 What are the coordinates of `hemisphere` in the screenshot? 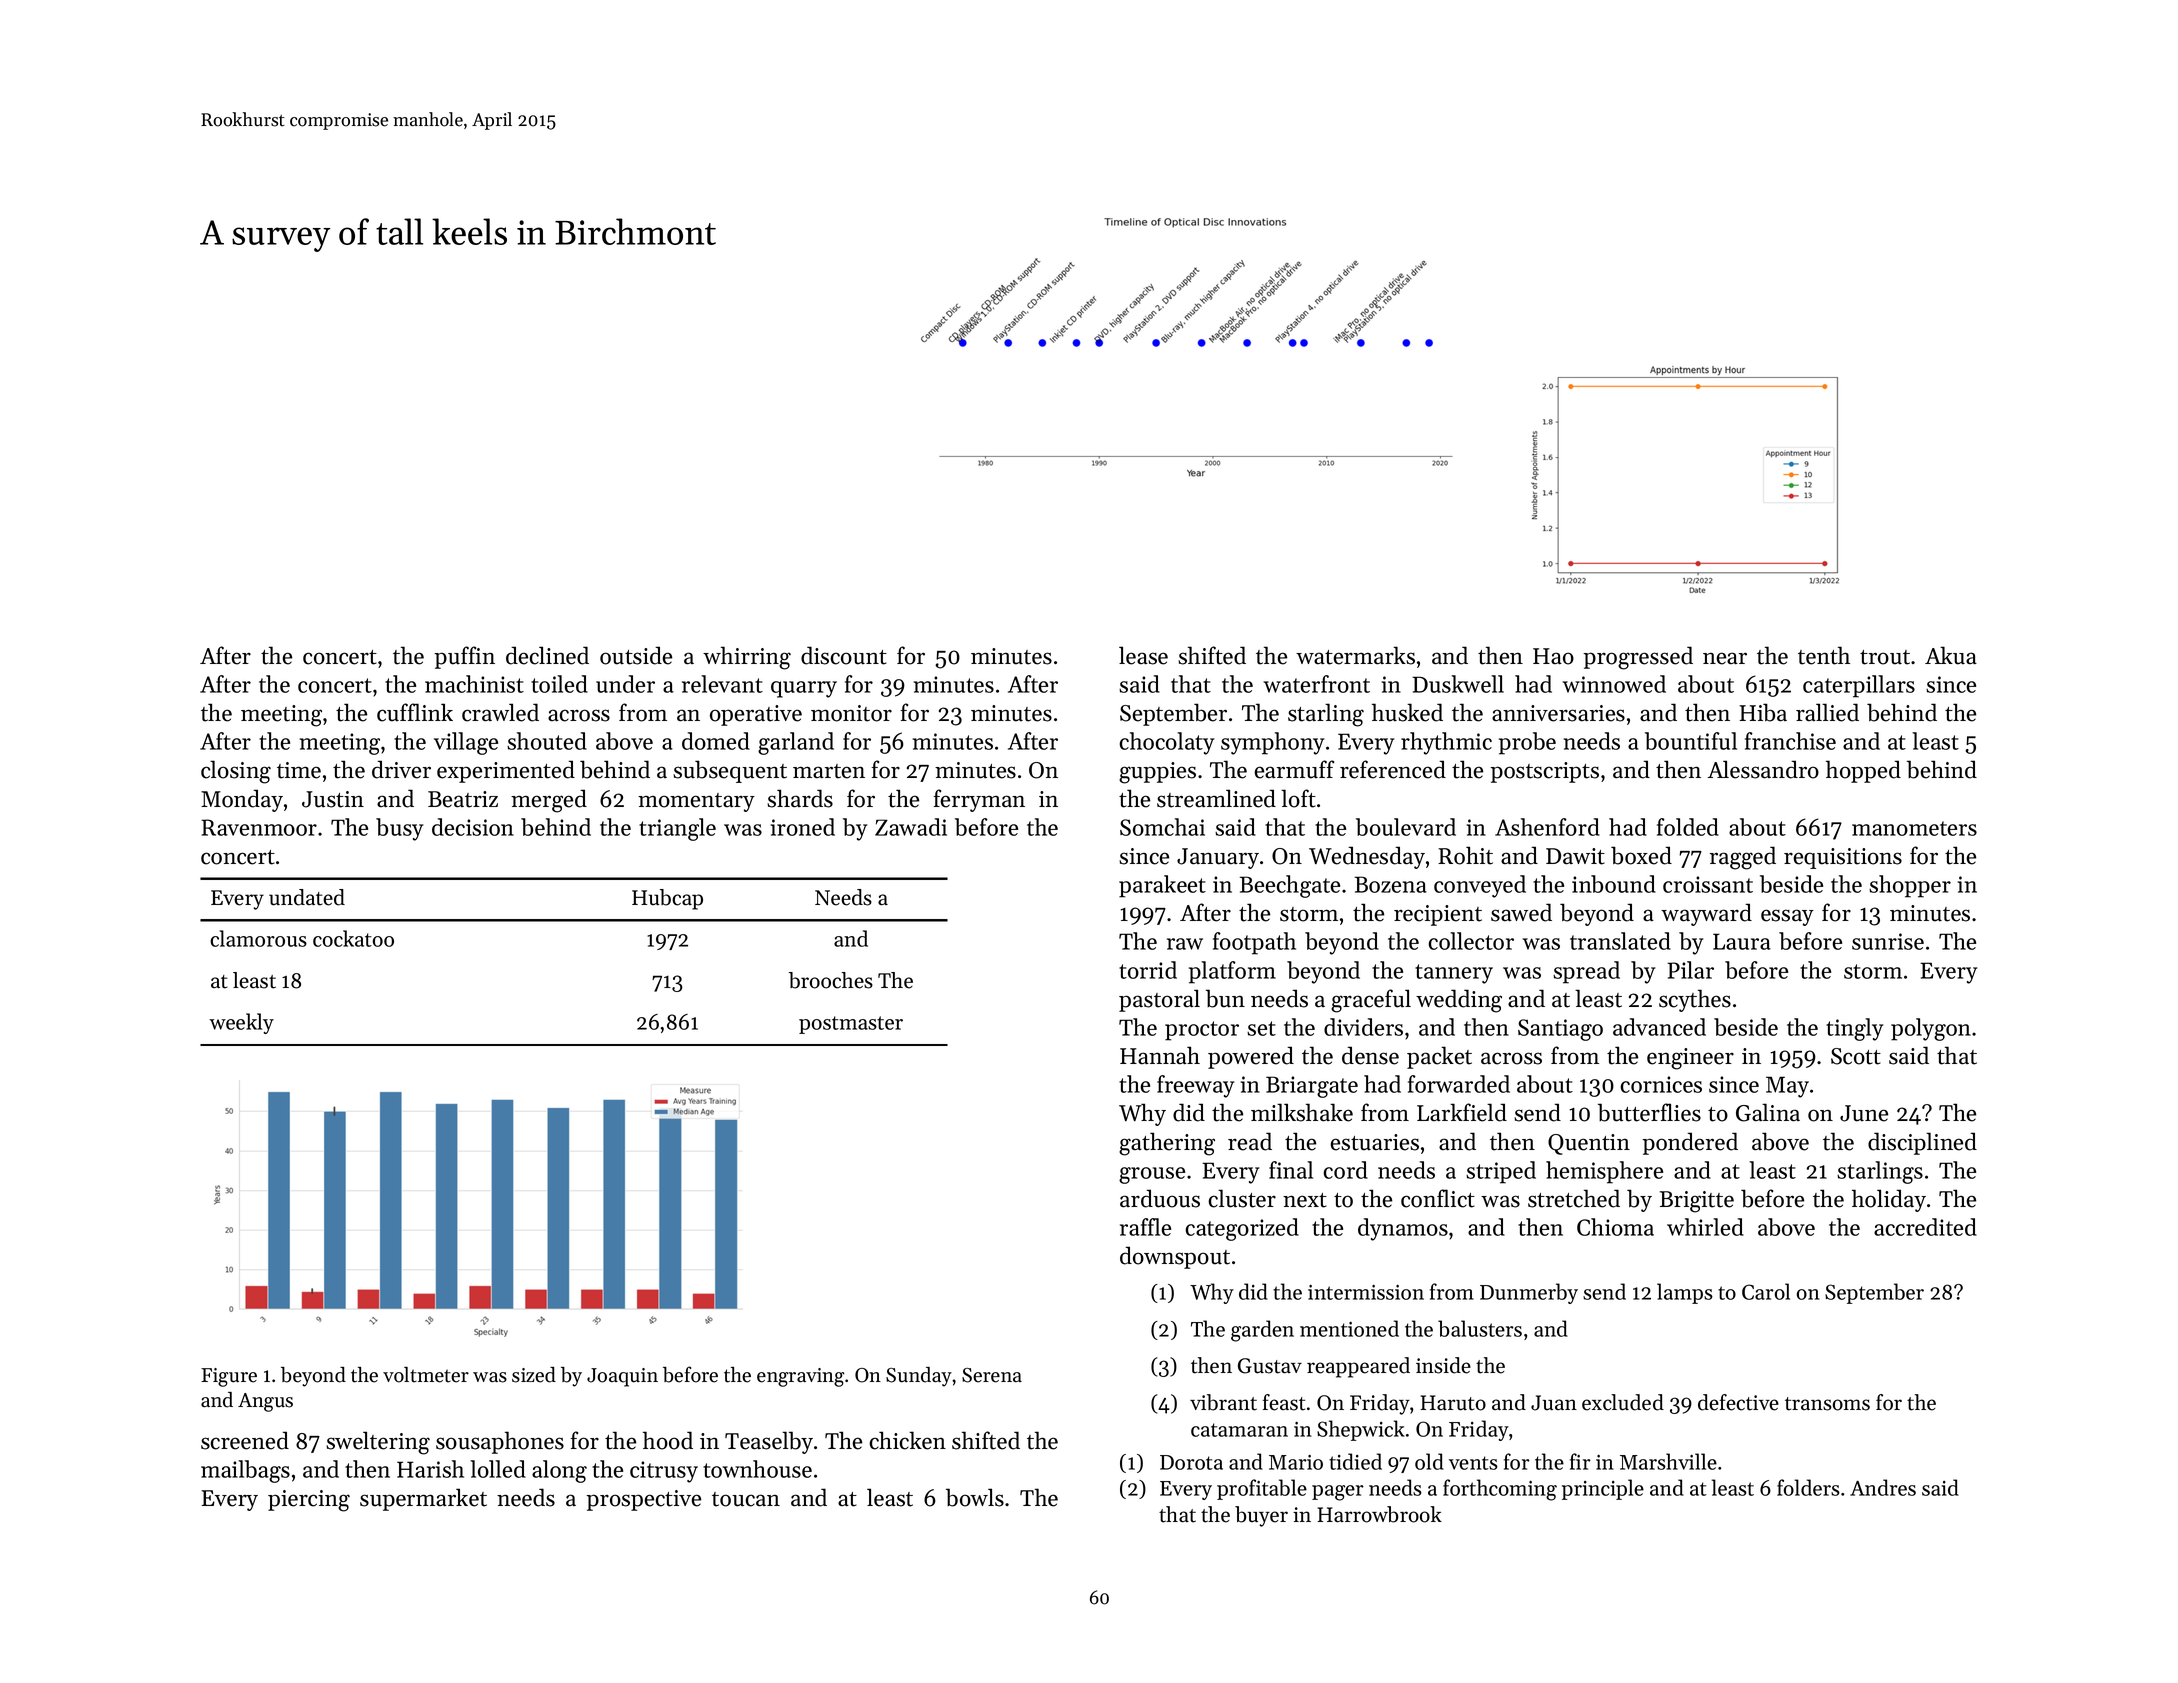 It's located at (1604, 1172).
